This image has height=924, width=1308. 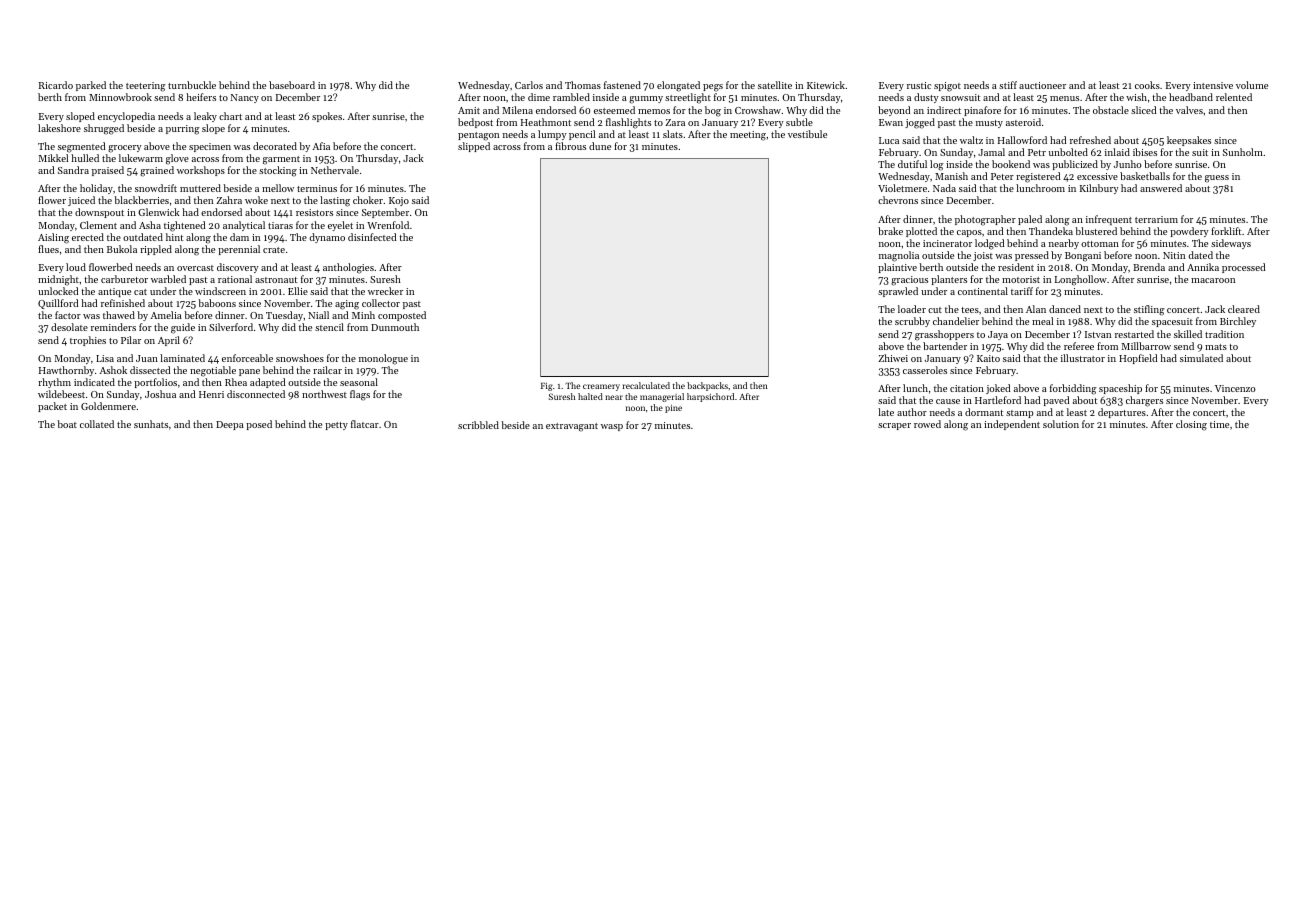 What do you see at coordinates (336, 426) in the image?
I see `petty` at bounding box center [336, 426].
